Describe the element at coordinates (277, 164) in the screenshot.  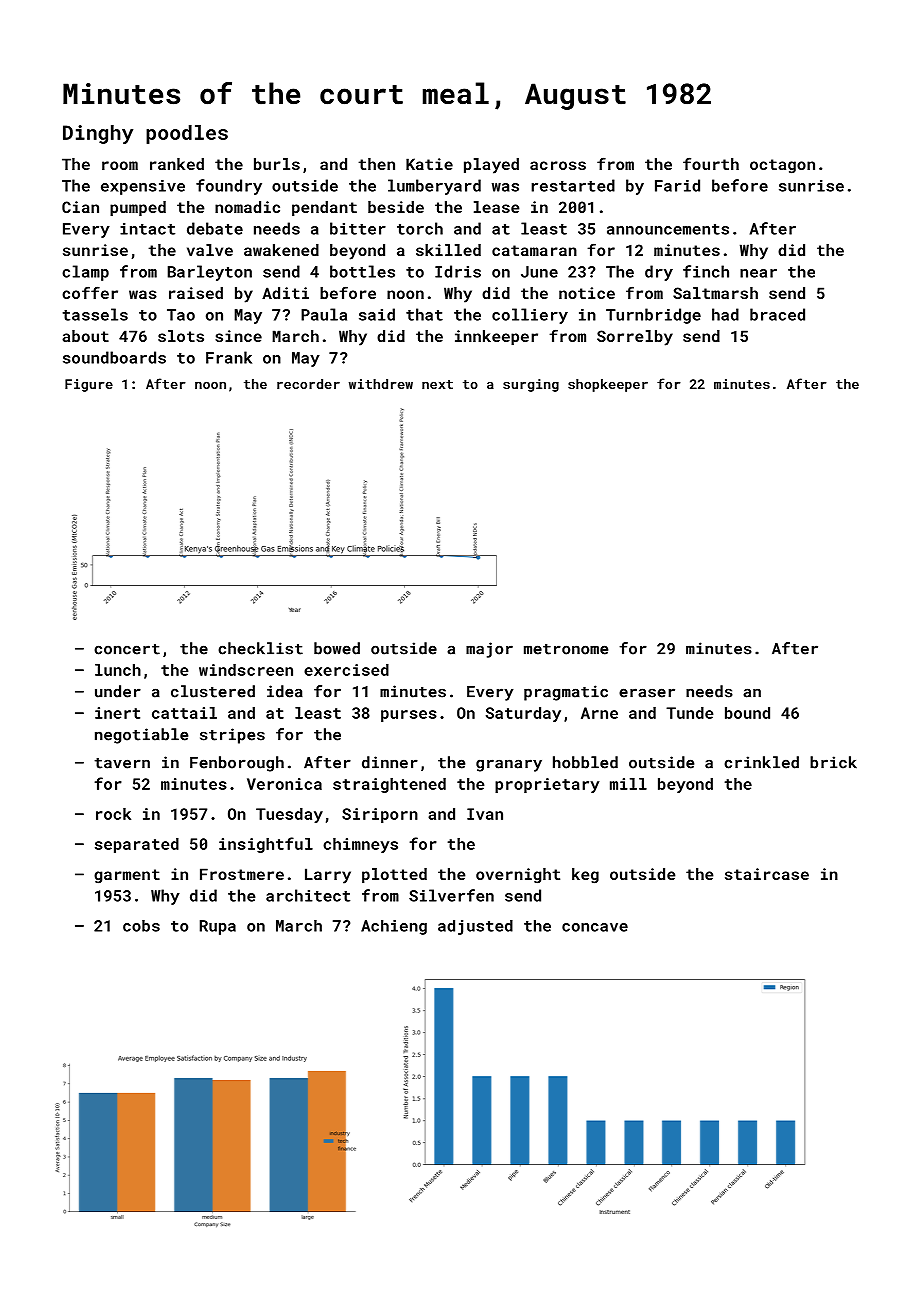
I see `burls` at that location.
